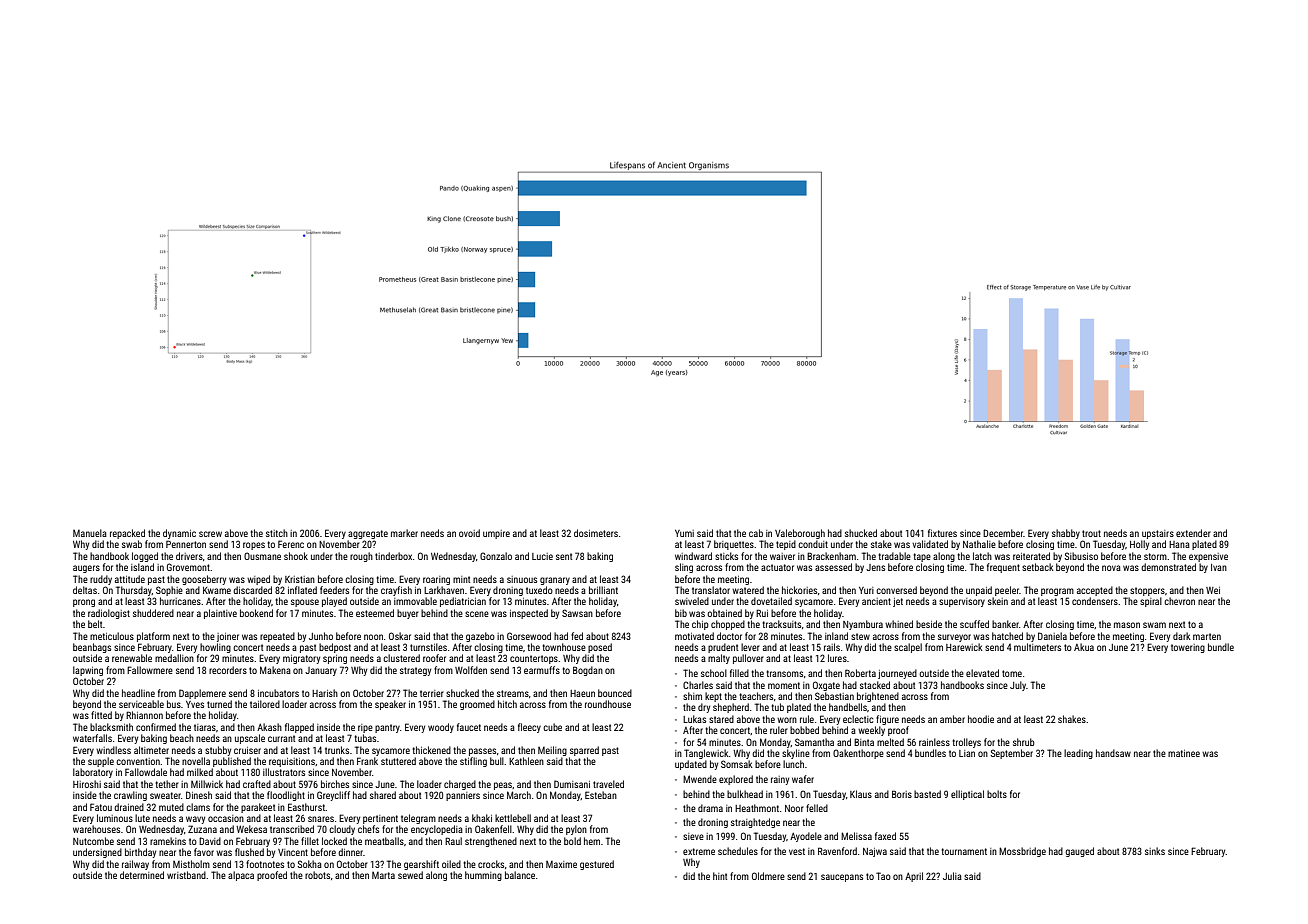 The image size is (1308, 924). Describe the element at coordinates (737, 764) in the image. I see `Somsak` at that location.
